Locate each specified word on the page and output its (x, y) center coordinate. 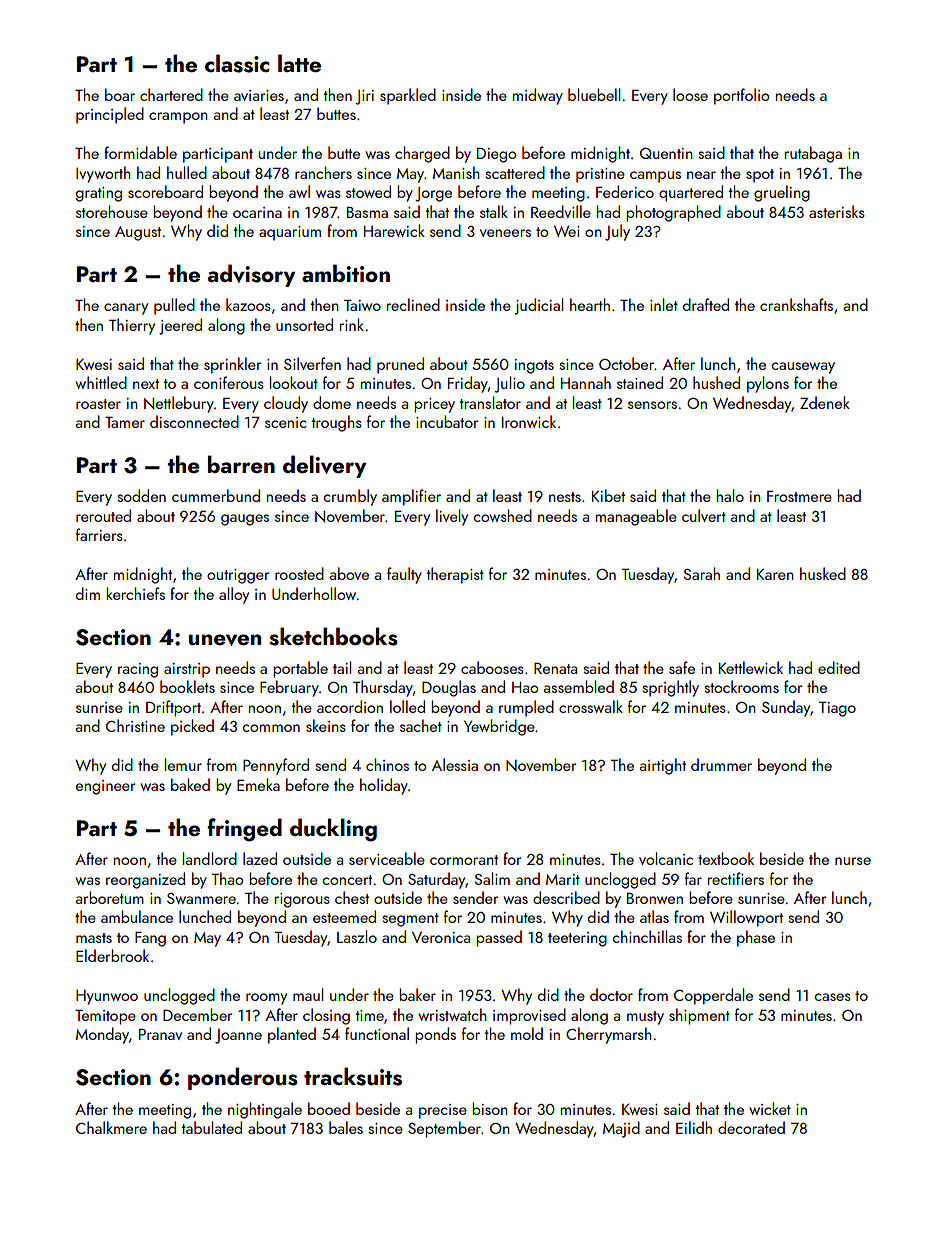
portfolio (741, 96)
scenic (285, 422)
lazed (260, 858)
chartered (171, 94)
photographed (673, 213)
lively (452, 517)
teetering (577, 939)
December (197, 1014)
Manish (456, 172)
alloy (234, 595)
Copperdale (713, 996)
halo (730, 495)
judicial (539, 306)
